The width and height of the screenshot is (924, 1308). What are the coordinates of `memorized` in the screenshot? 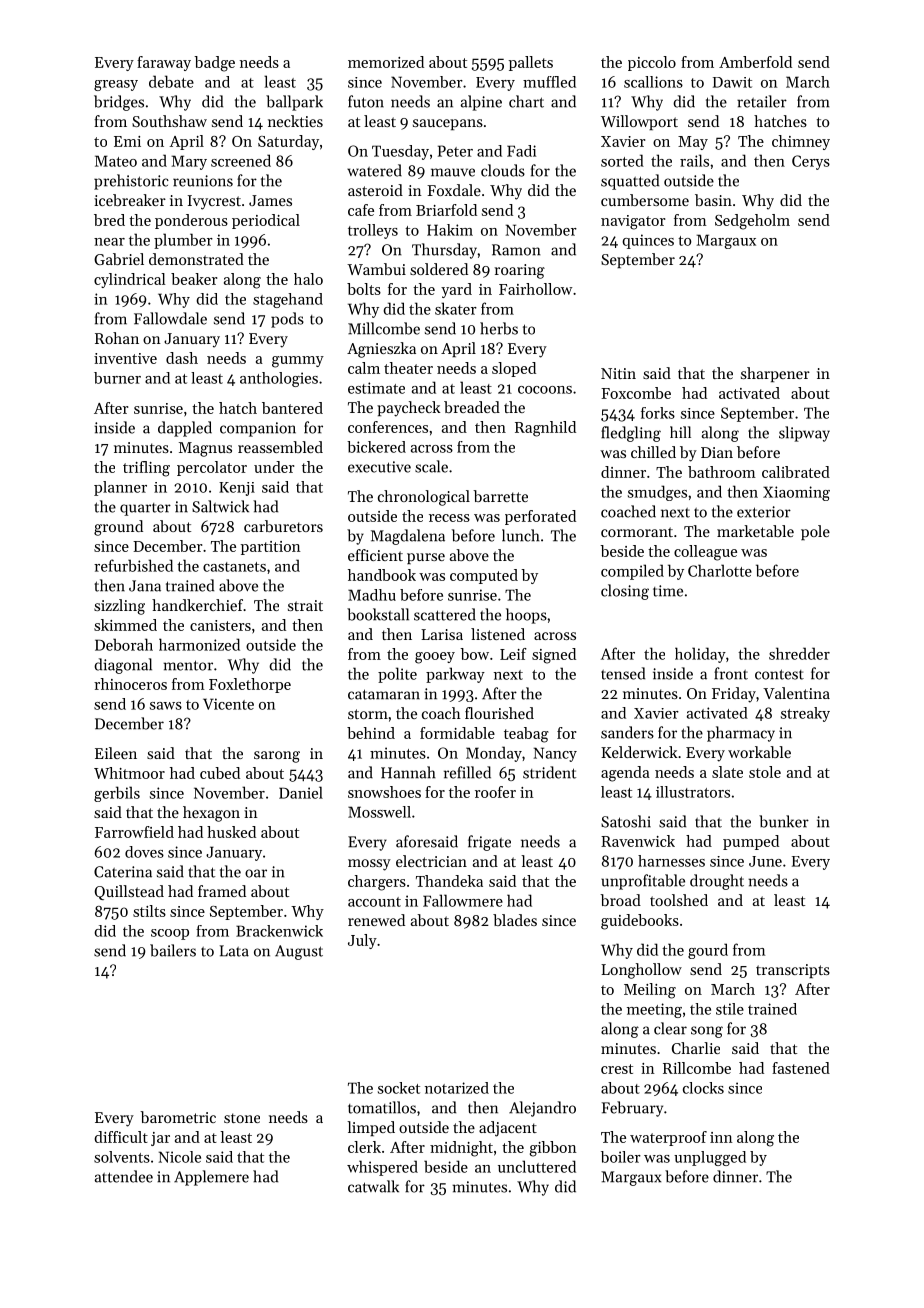 It's located at (386, 62).
